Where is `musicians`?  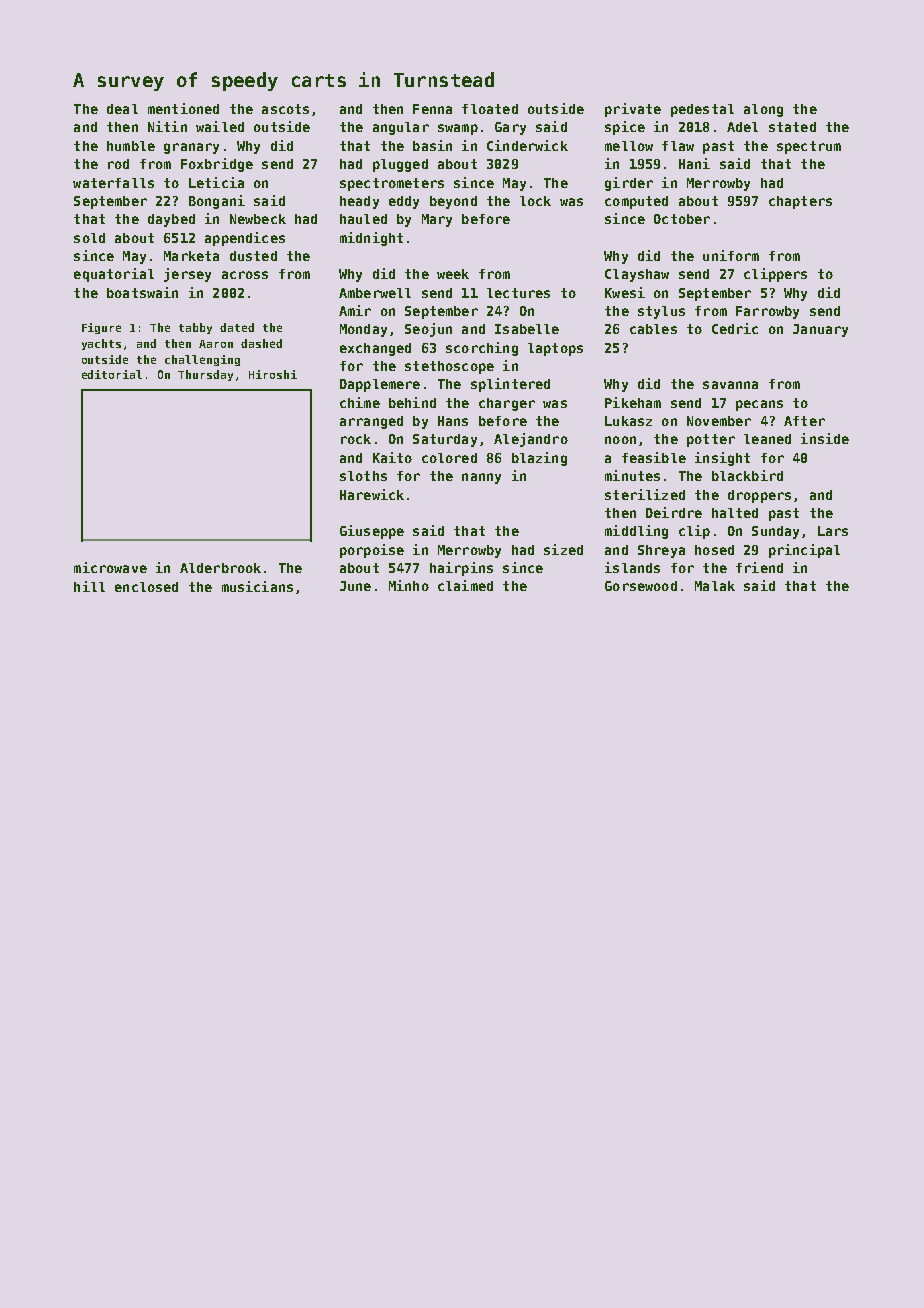
musicians is located at coordinates (257, 586).
